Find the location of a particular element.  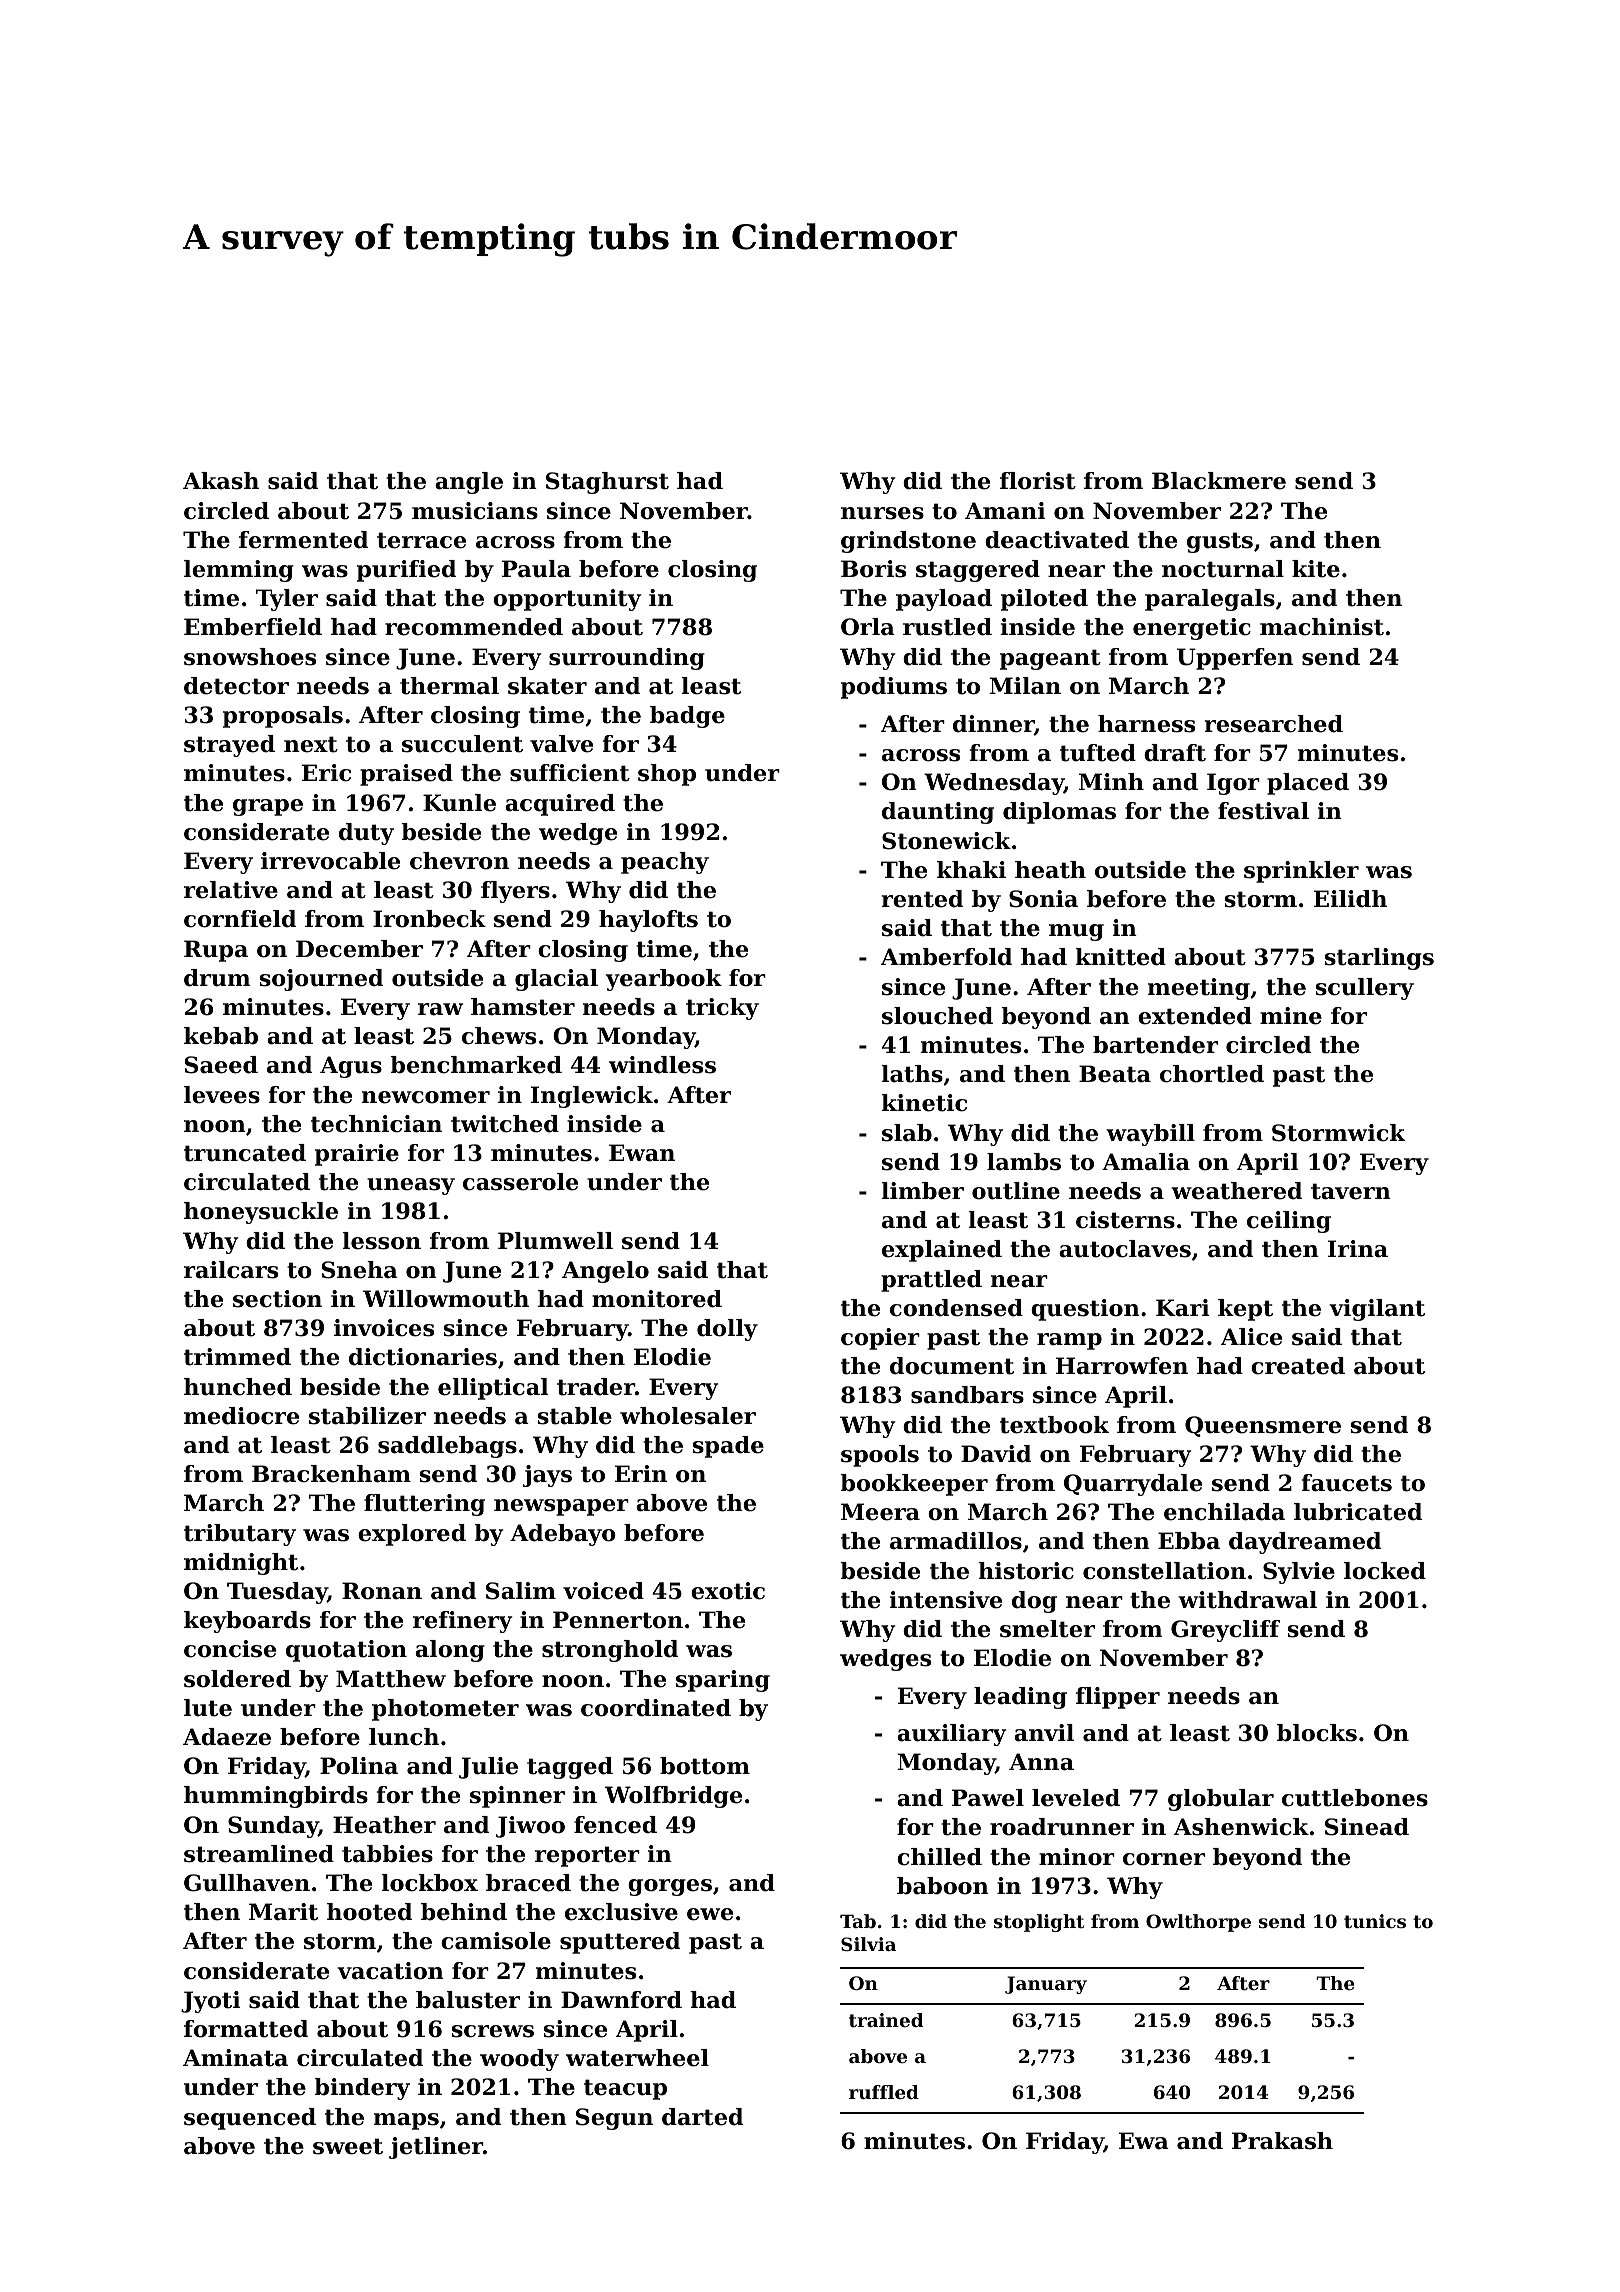

angle is located at coordinates (469, 483).
